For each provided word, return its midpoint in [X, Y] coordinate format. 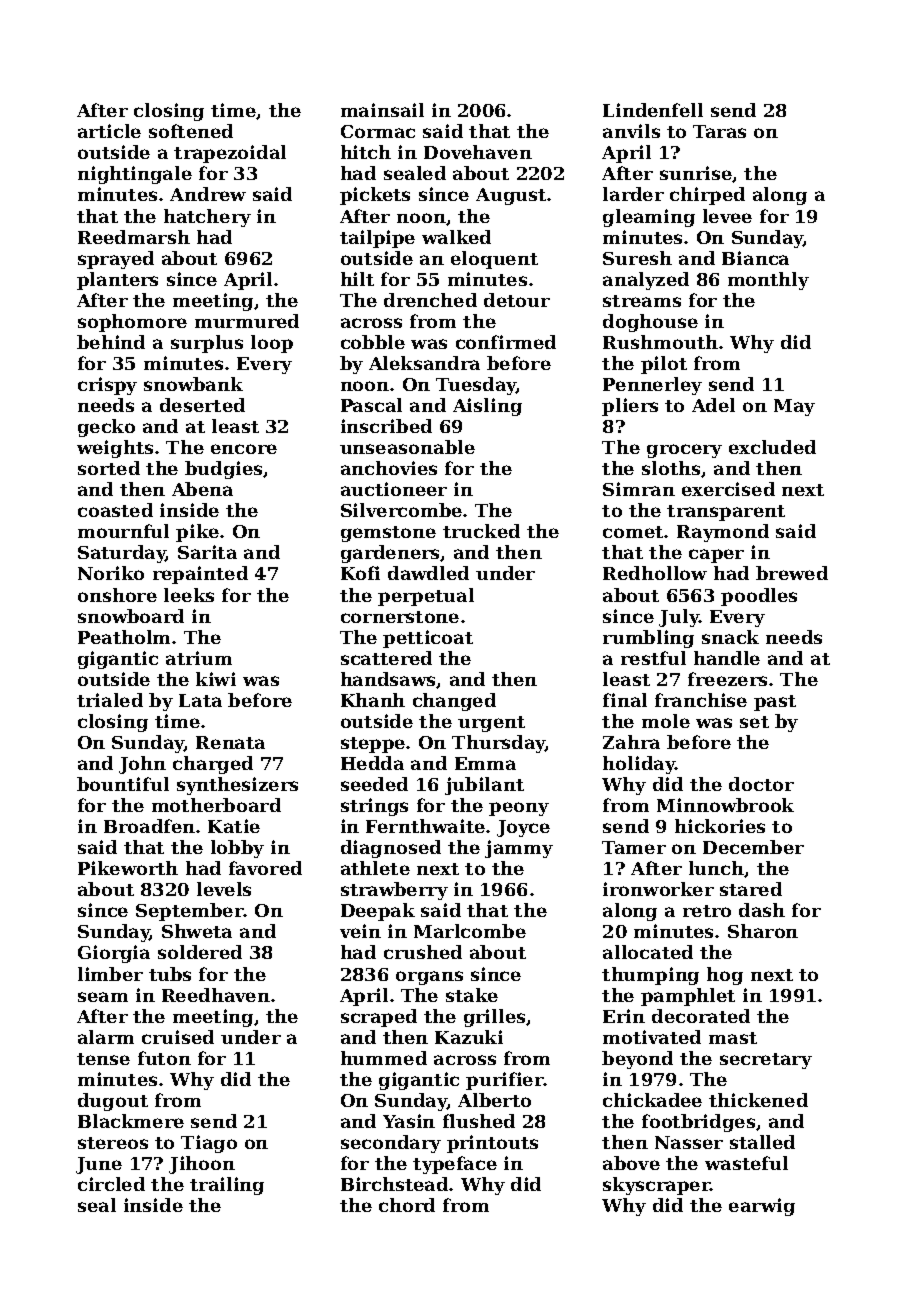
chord [407, 1205]
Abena [202, 489]
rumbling [648, 639]
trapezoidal [230, 154]
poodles [759, 597]
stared [751, 889]
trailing [227, 1186]
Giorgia [114, 954]
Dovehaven [478, 152]
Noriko [111, 573]
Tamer [634, 847]
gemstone [388, 534]
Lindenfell [653, 110]
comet [634, 532]
